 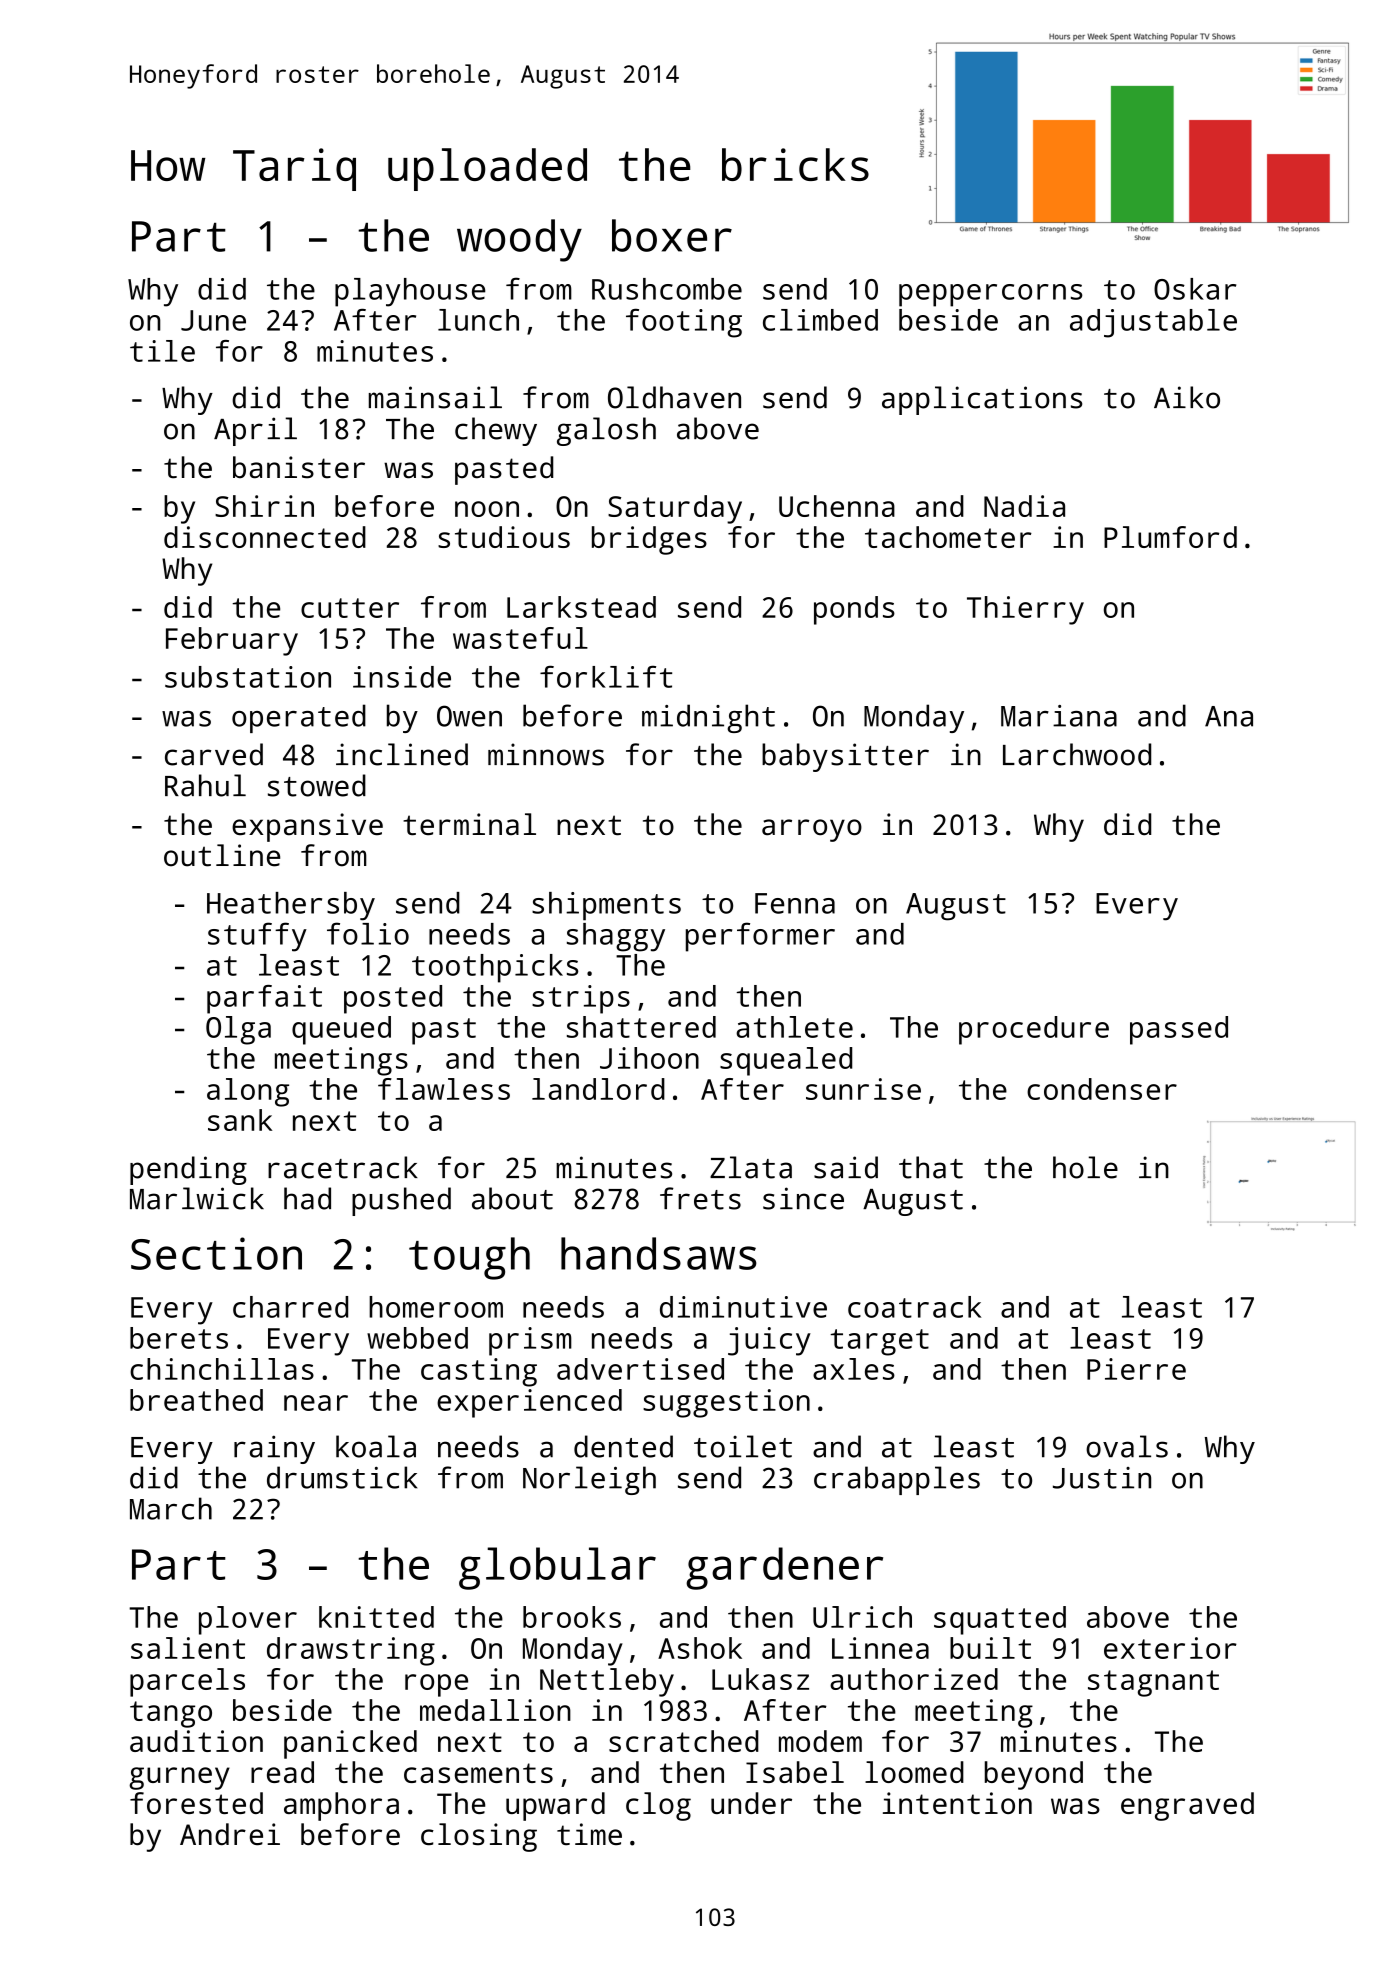 What do you see at coordinates (1195, 289) in the image?
I see `Oskar` at bounding box center [1195, 289].
